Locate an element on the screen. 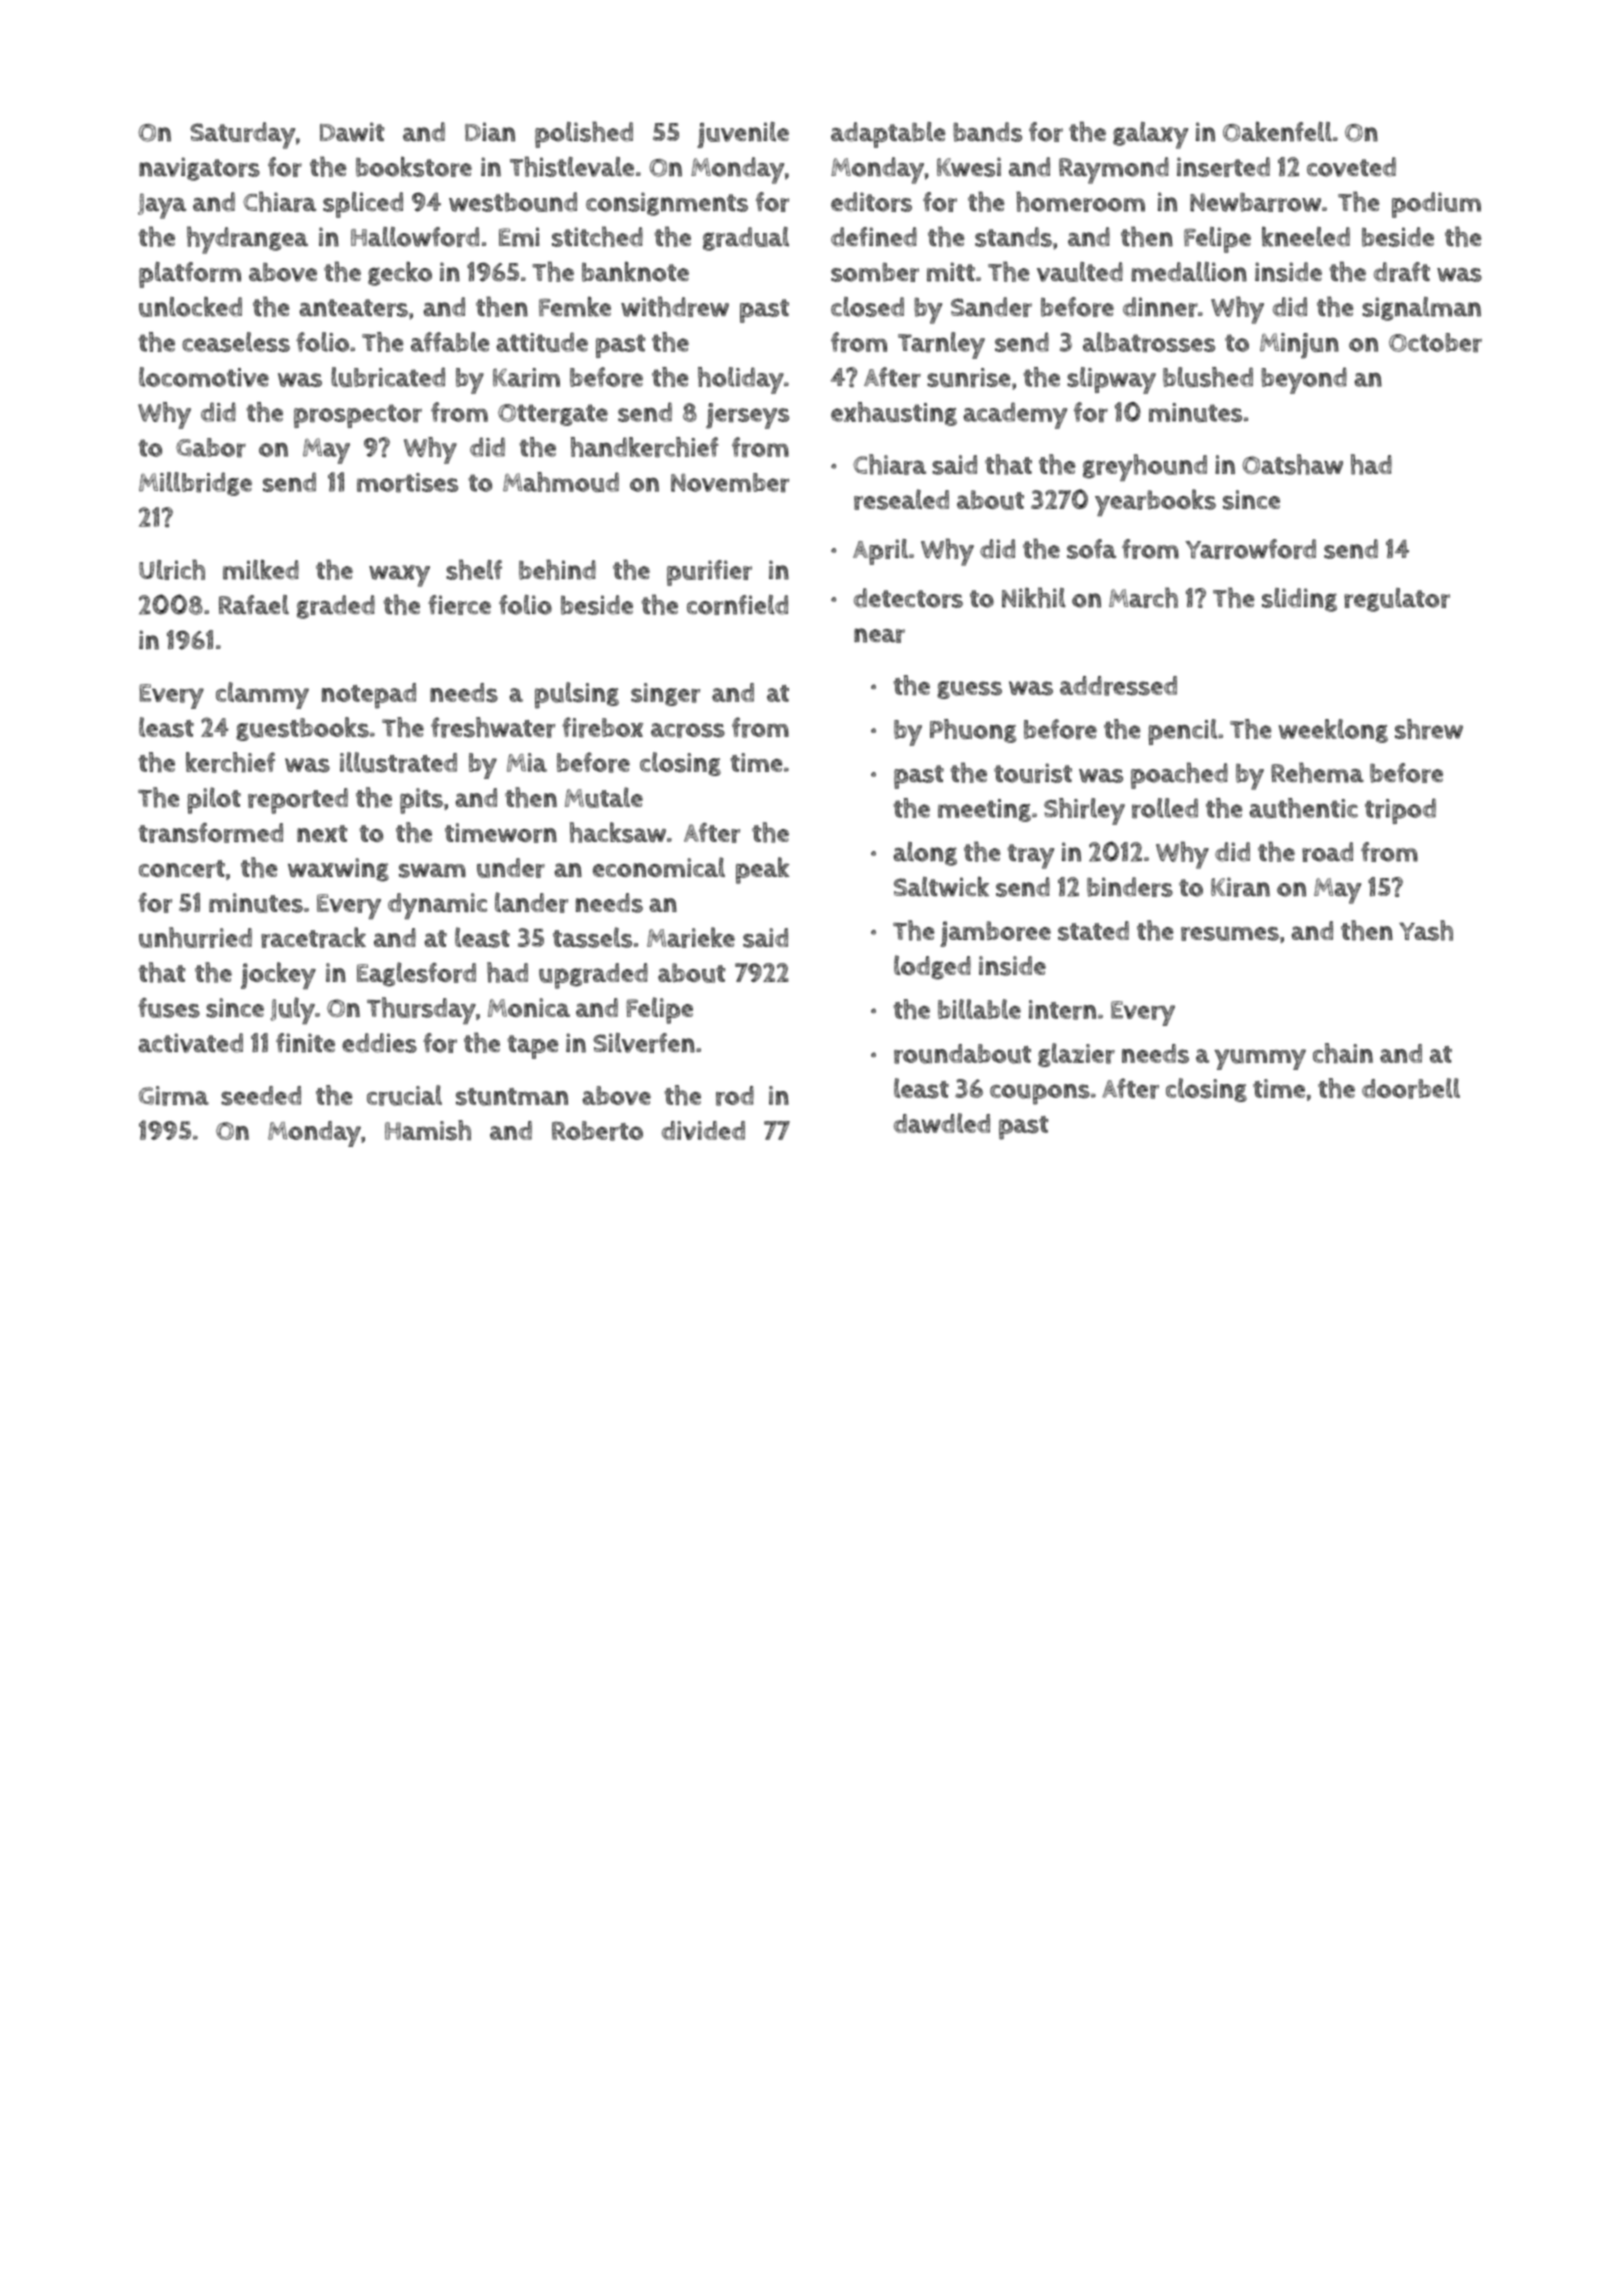  Dawit is located at coordinates (352, 132).
